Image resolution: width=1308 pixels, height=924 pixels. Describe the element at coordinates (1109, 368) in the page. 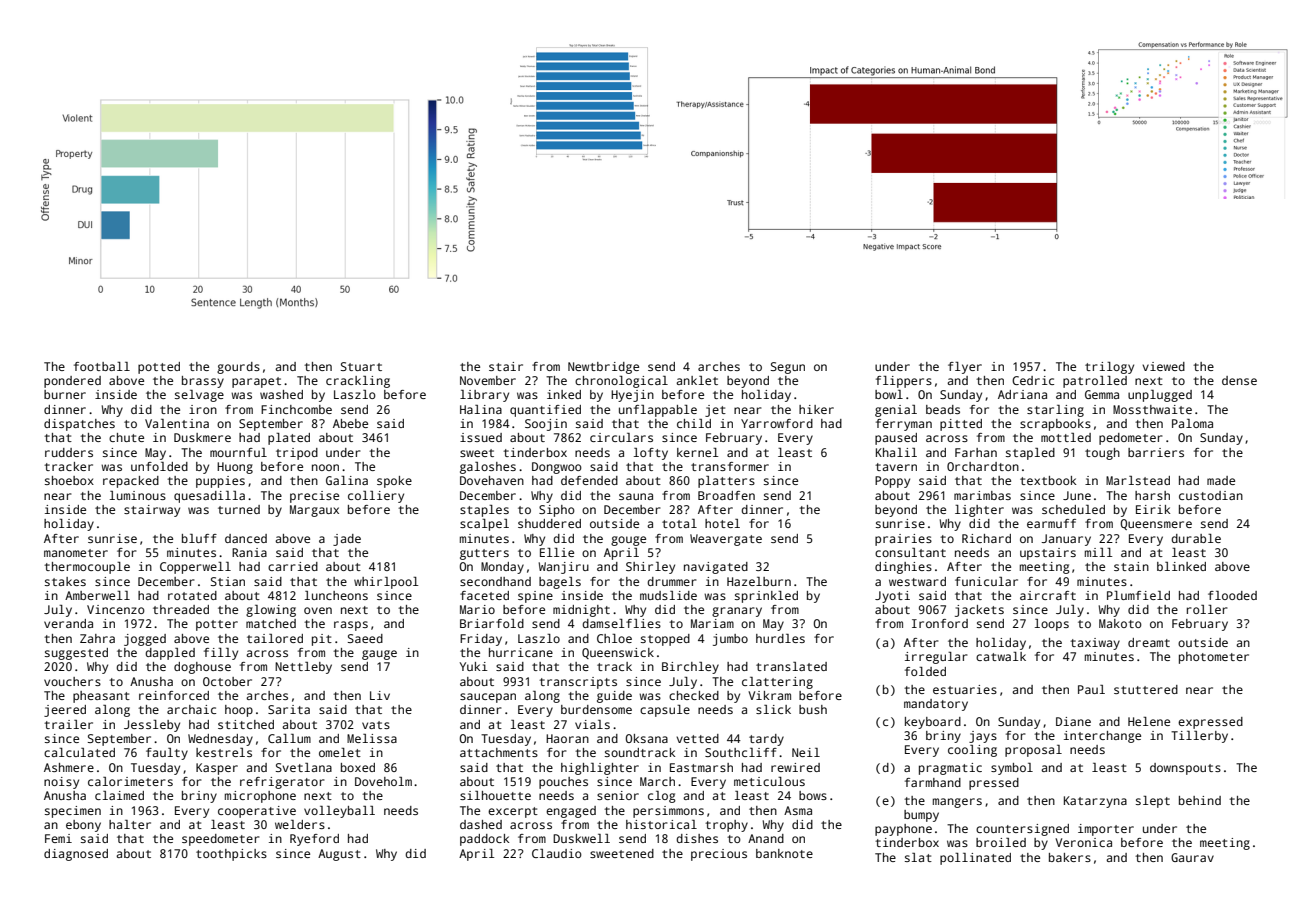

I see `trilogy` at that location.
